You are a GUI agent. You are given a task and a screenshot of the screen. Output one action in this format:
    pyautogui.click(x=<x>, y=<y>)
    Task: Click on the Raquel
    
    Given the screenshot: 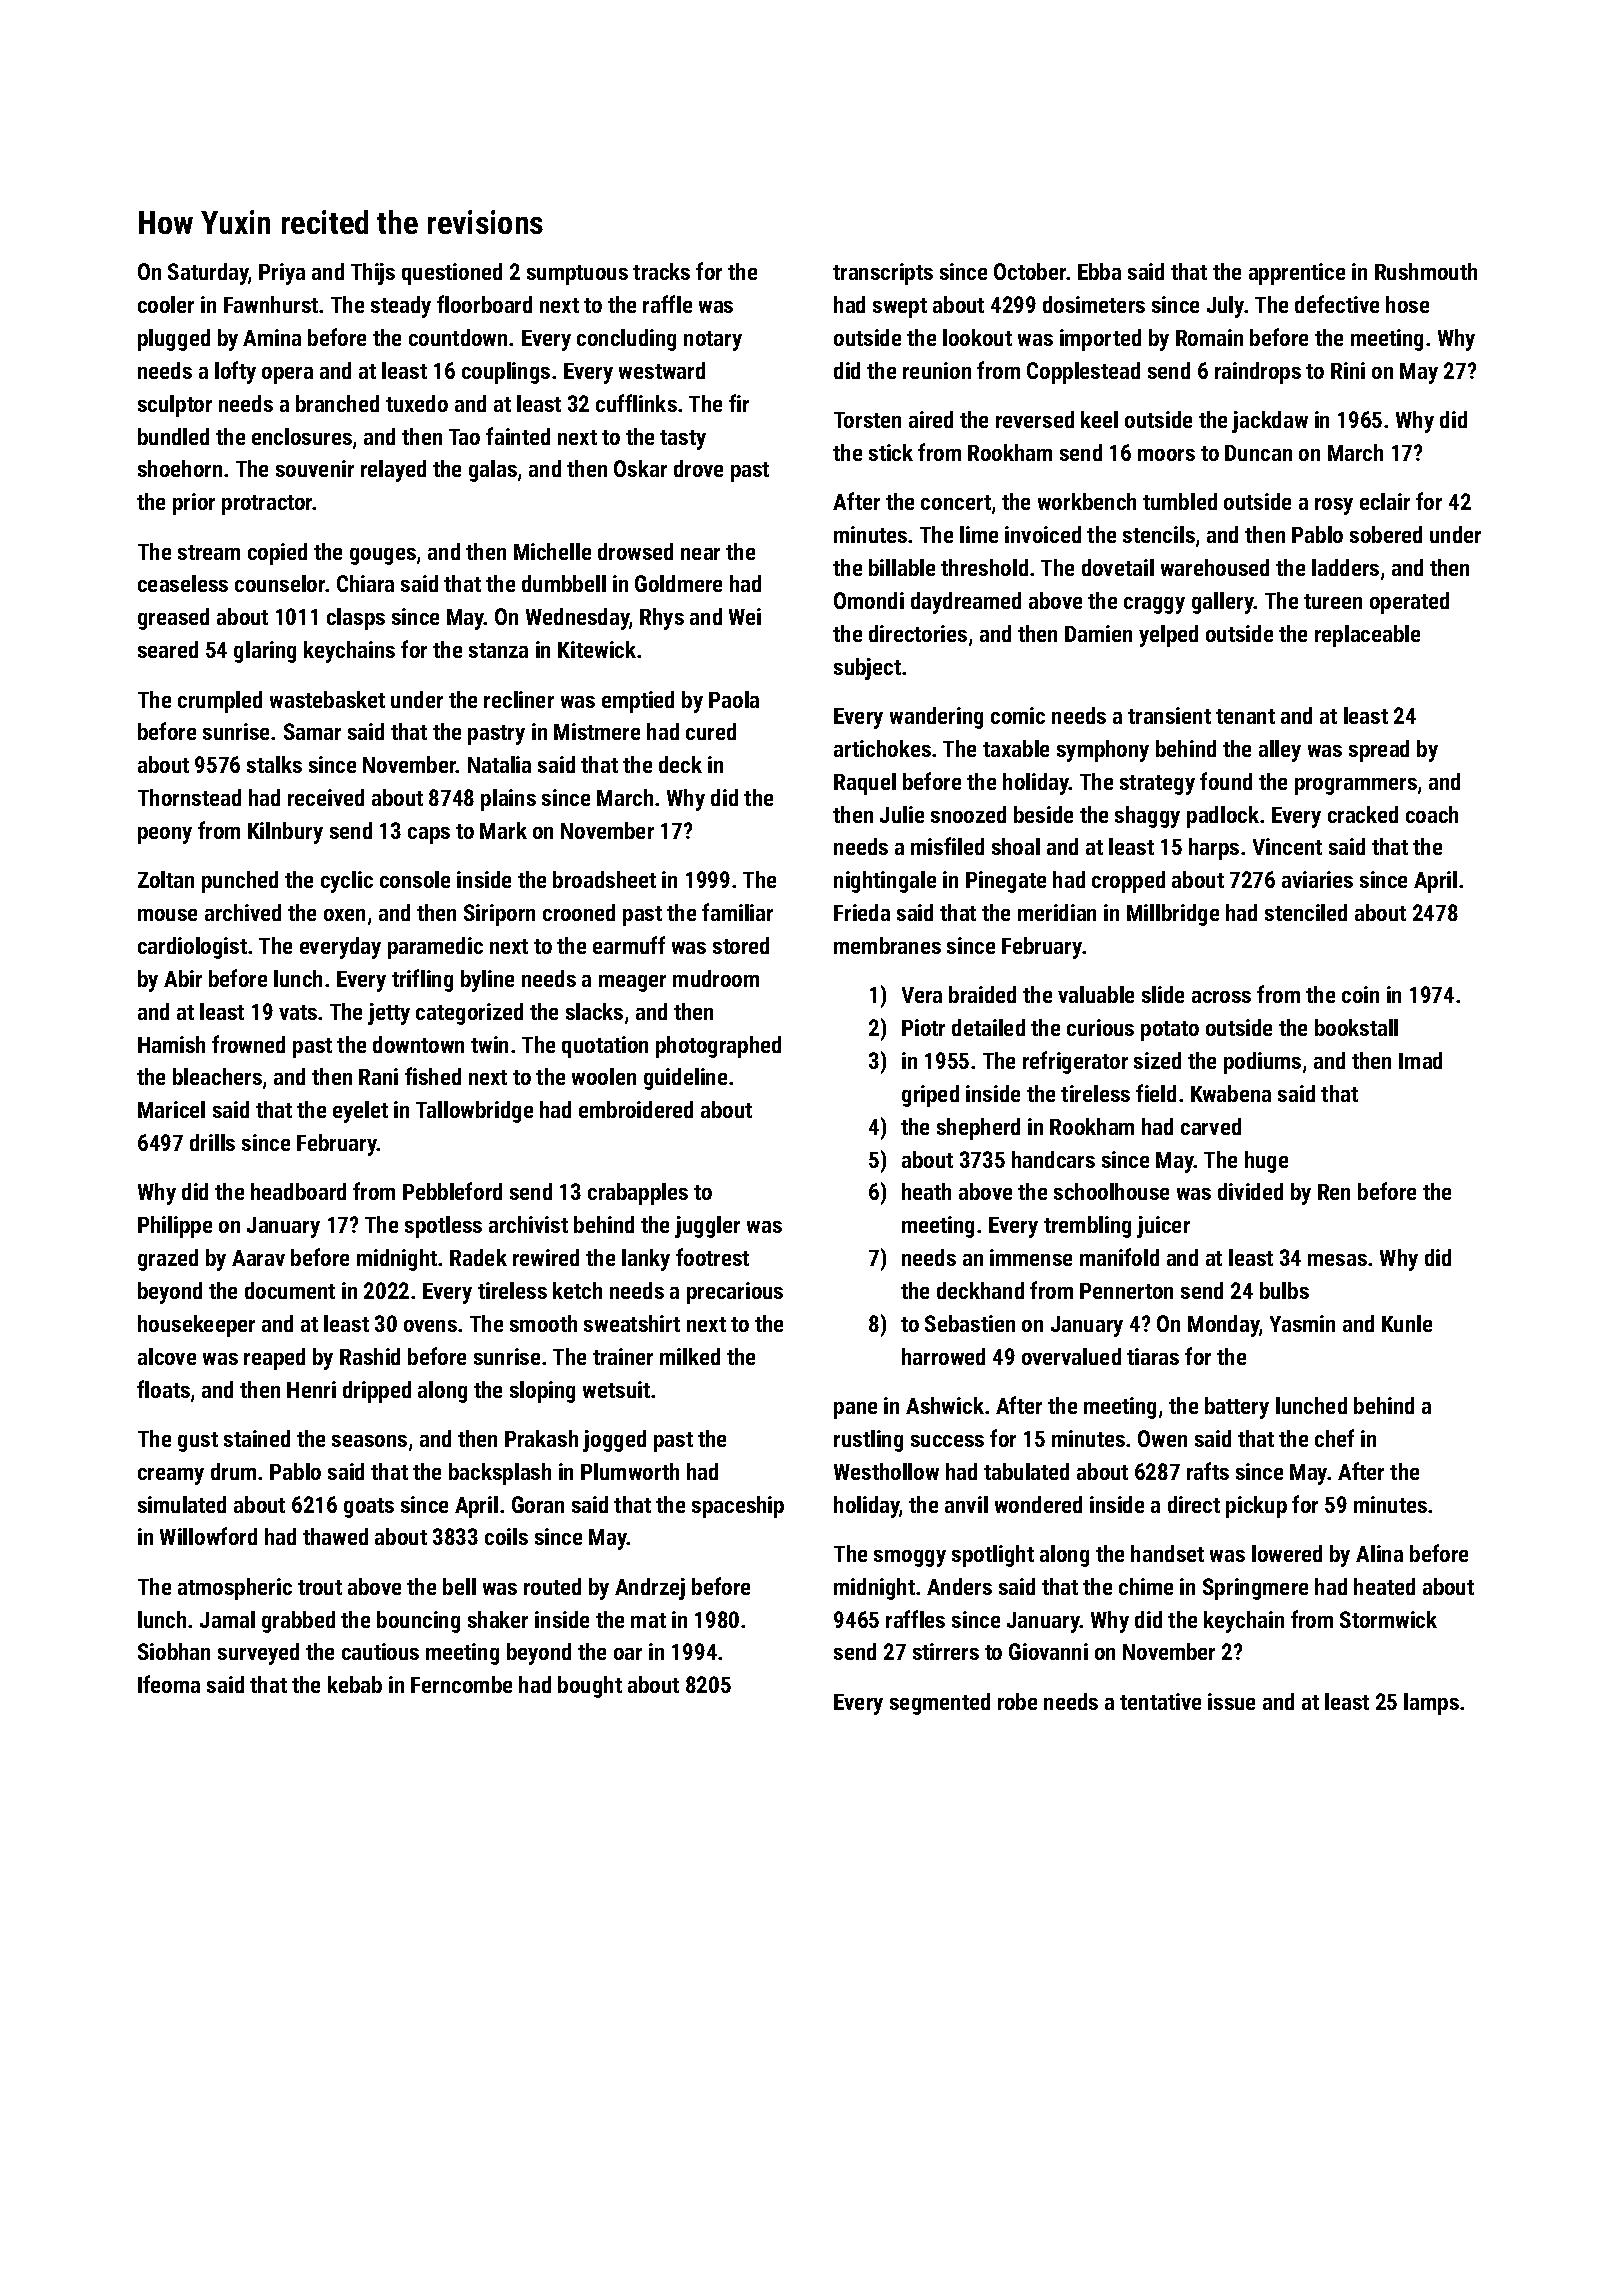 What is the action you would take?
    pyautogui.click(x=865, y=784)
